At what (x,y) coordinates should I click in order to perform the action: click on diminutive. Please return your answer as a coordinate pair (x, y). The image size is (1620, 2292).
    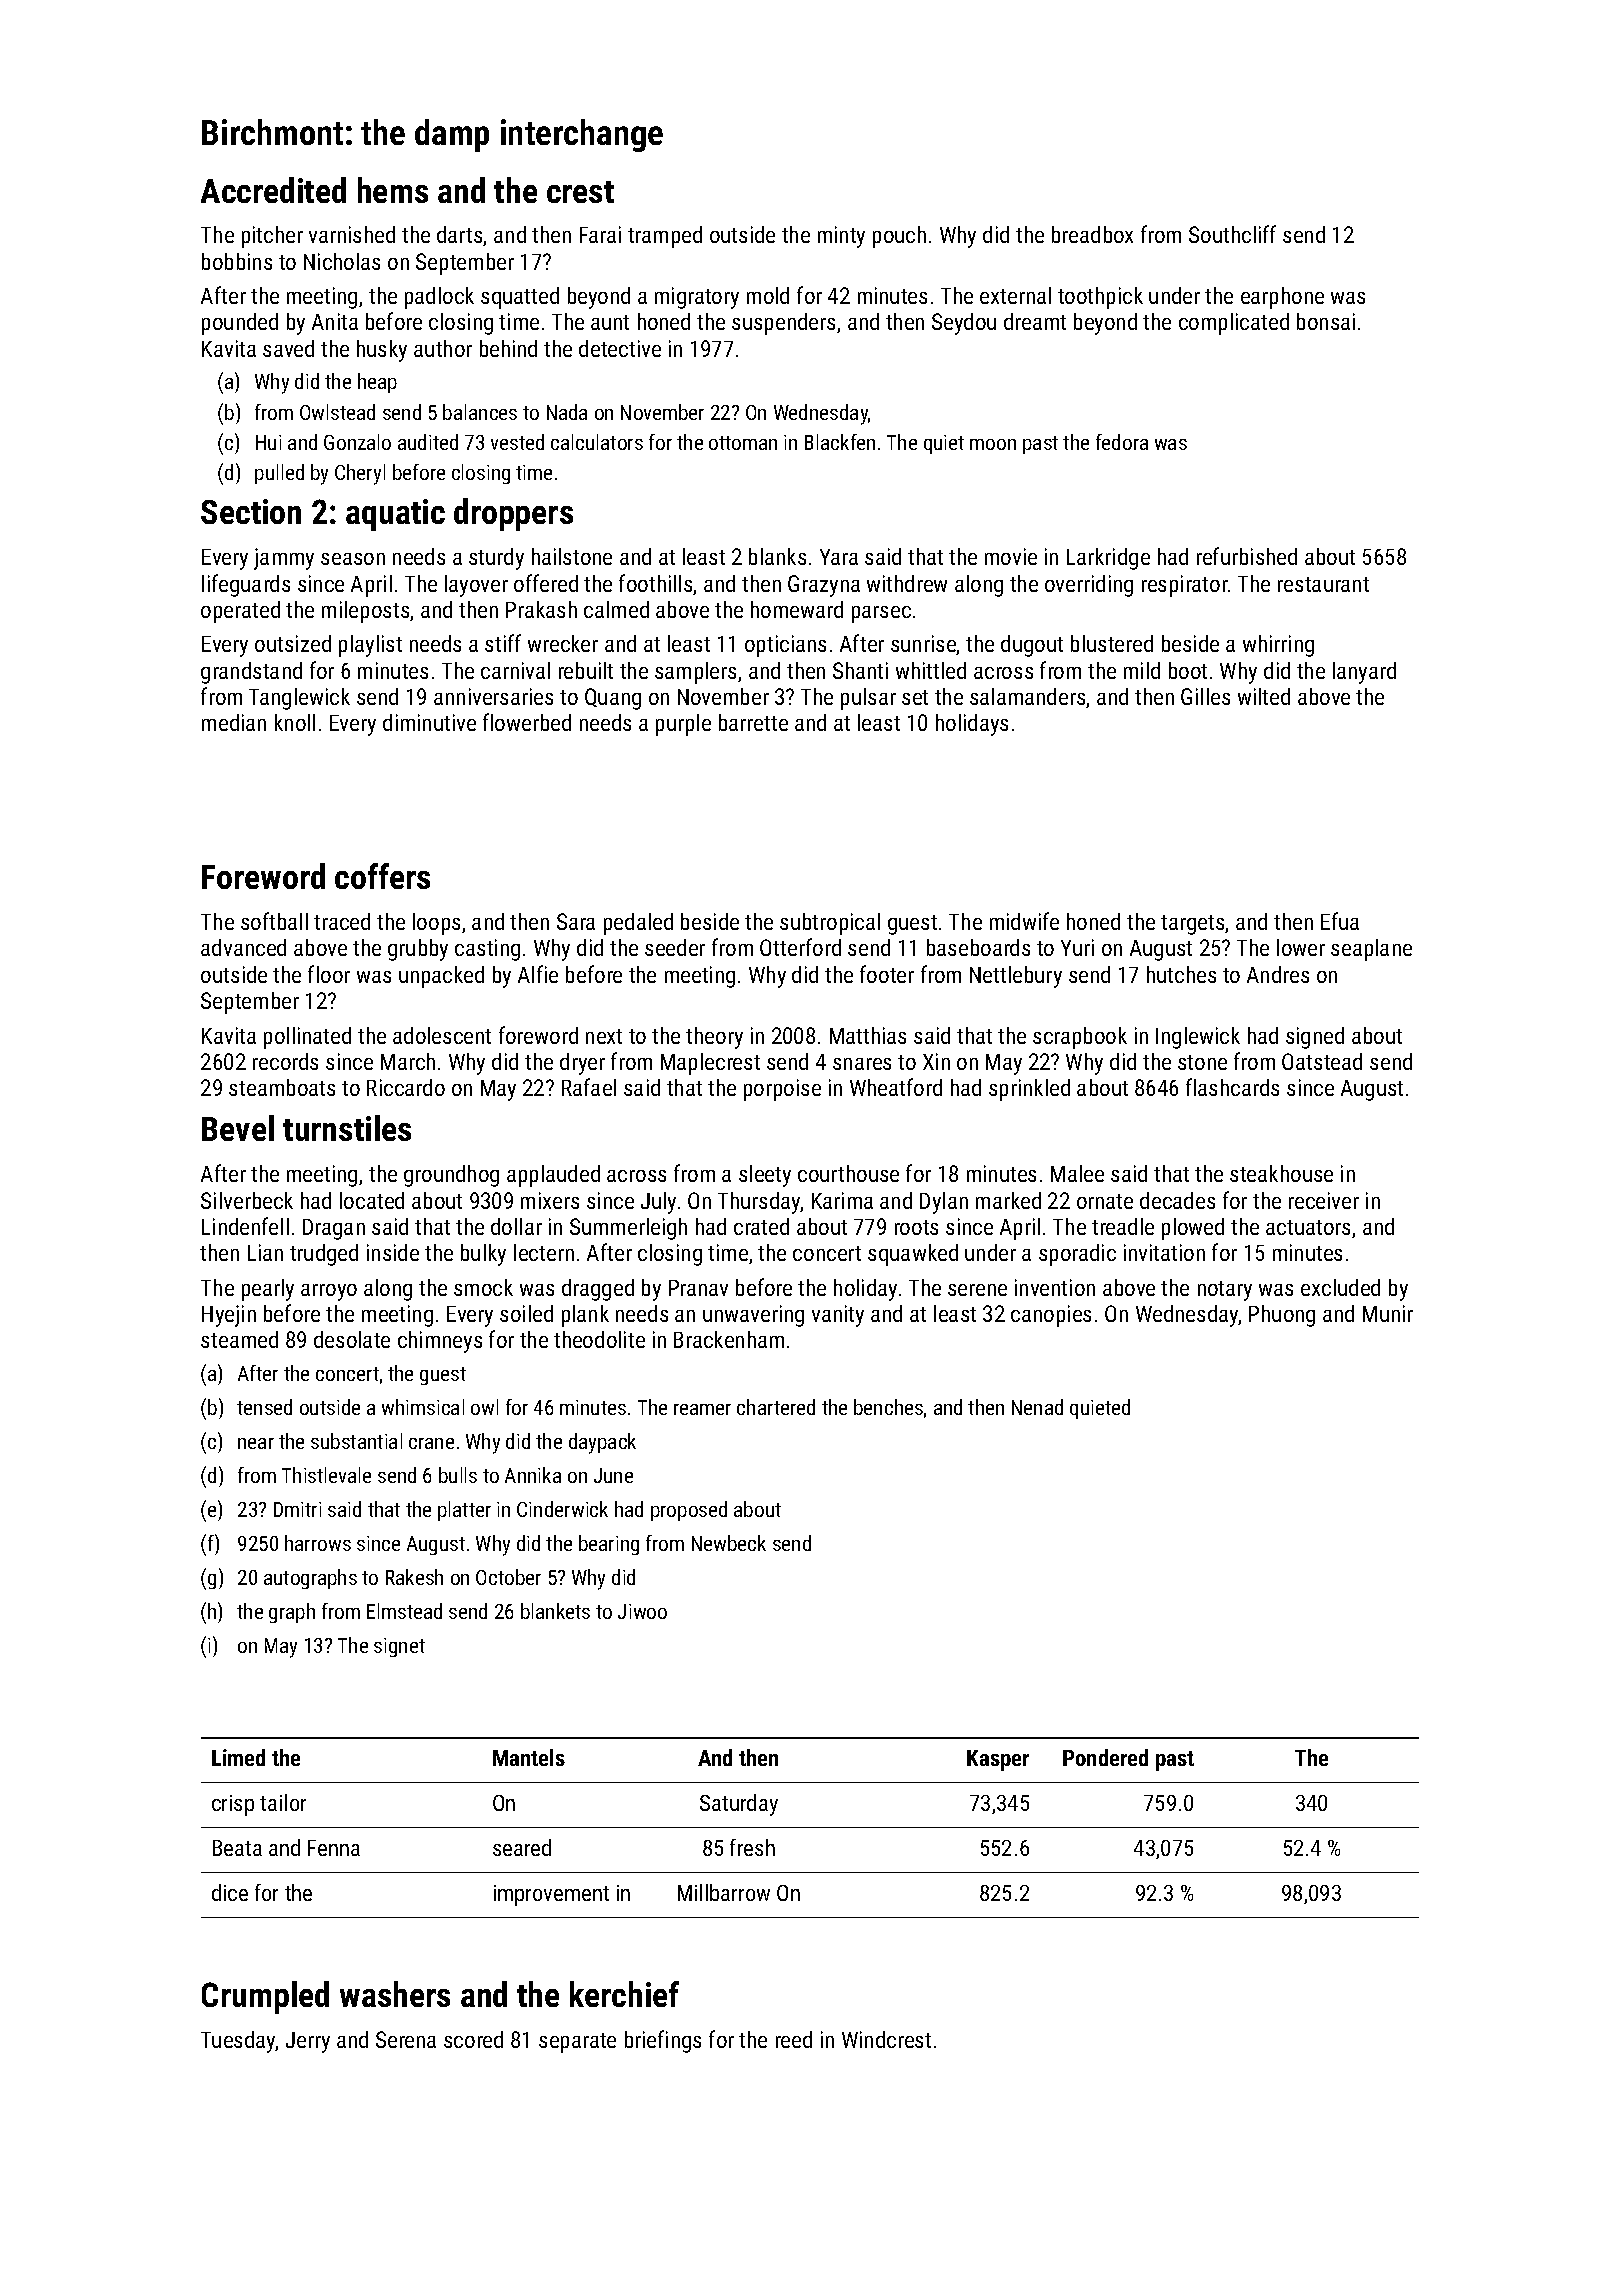
    Looking at the image, I should click on (429, 722).
